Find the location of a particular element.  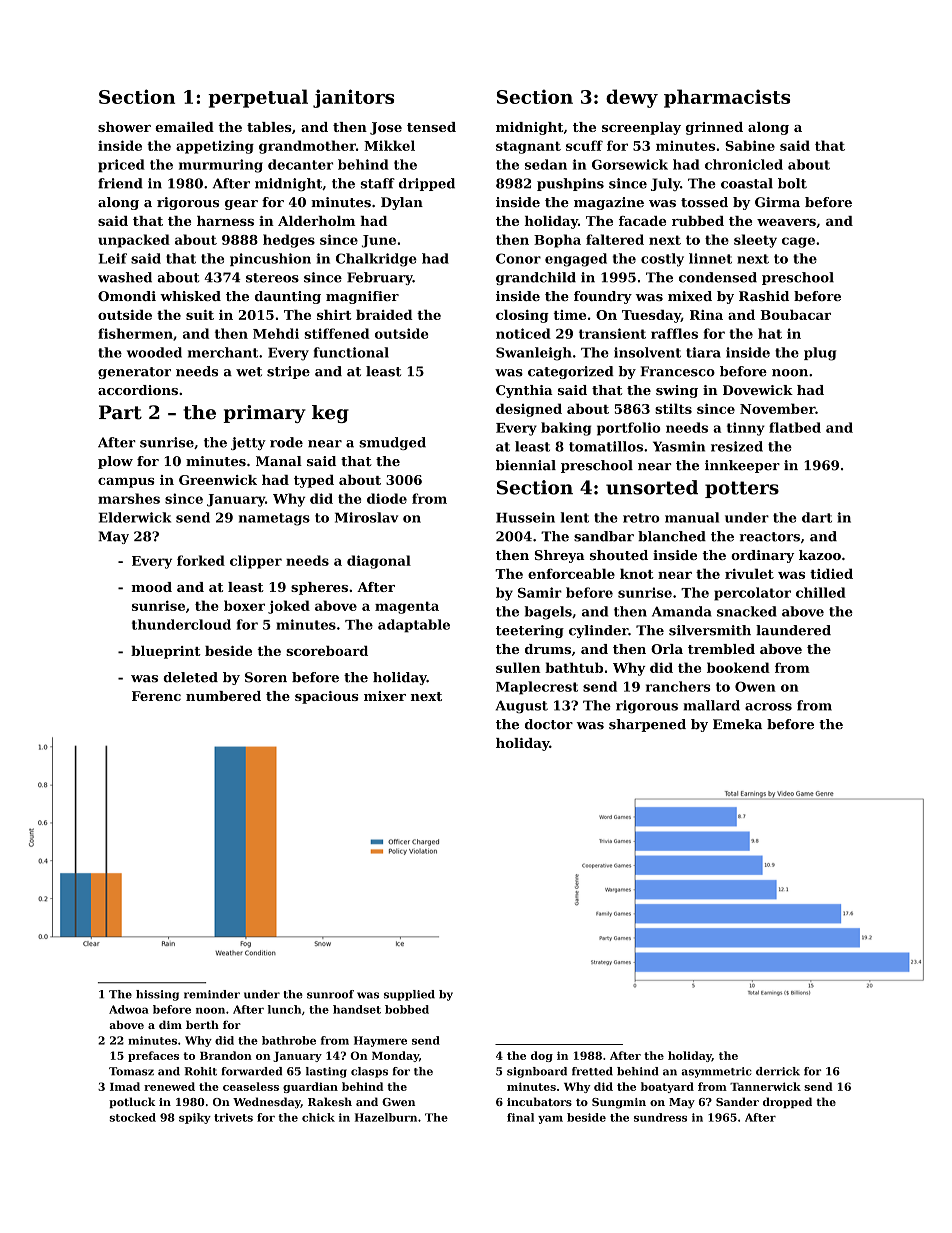

blueprint is located at coordinates (166, 652).
